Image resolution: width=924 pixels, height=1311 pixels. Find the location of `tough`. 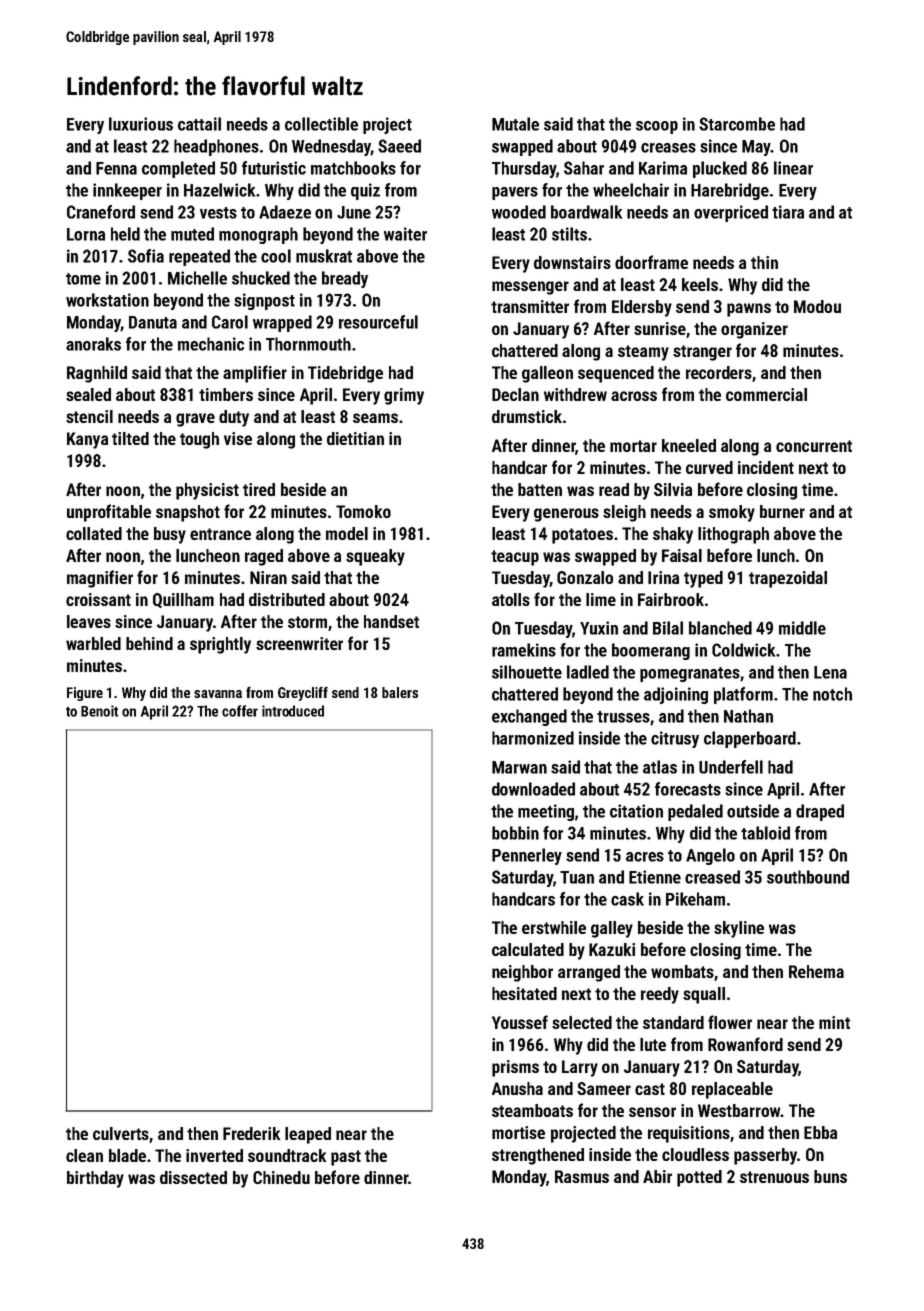

tough is located at coordinates (199, 440).
